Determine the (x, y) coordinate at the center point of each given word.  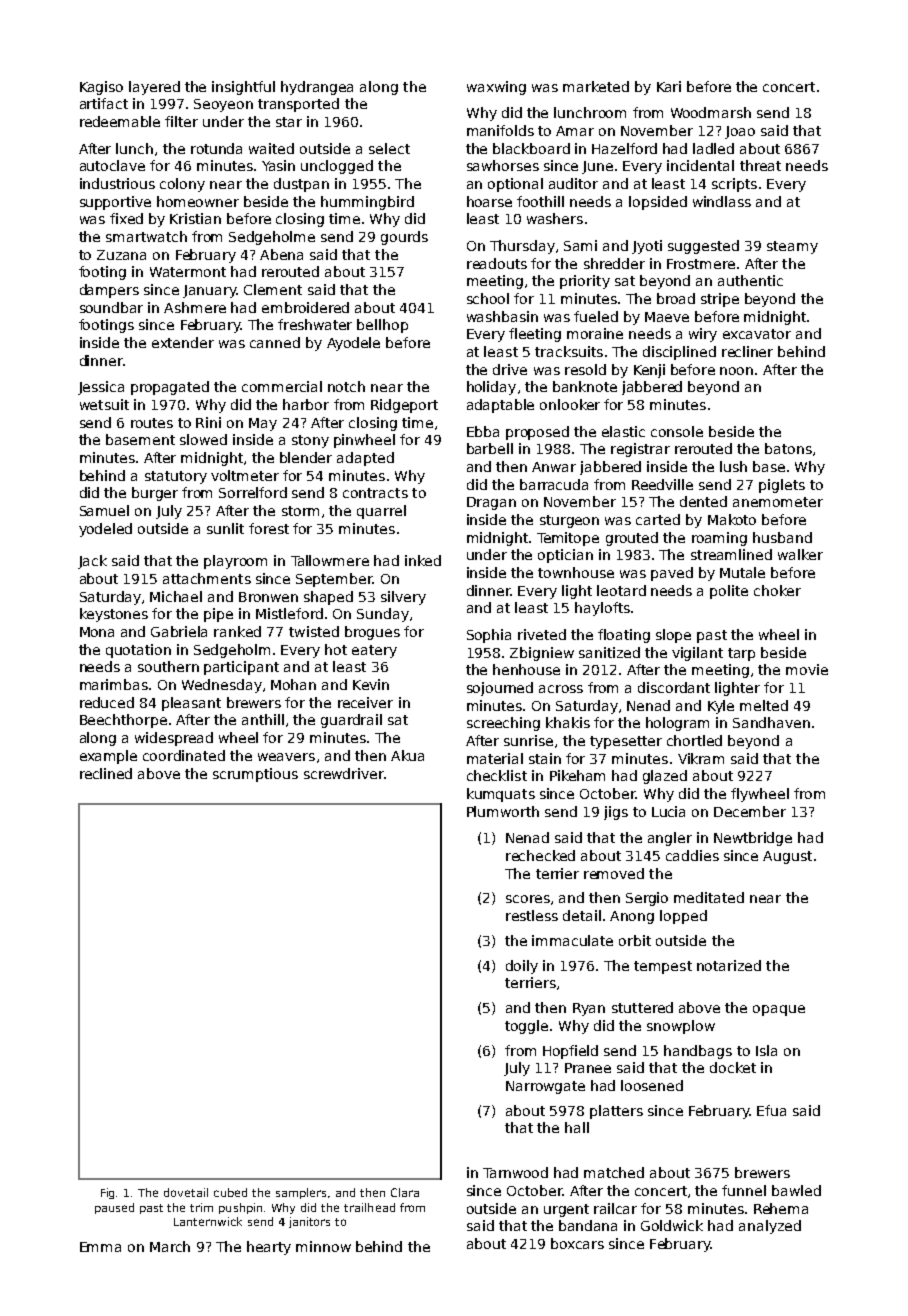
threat (760, 165)
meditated (709, 897)
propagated (170, 388)
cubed (230, 1192)
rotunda (216, 148)
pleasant (191, 704)
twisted (314, 631)
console (677, 431)
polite (729, 592)
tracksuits (569, 351)
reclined (106, 773)
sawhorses (503, 165)
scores (528, 899)
